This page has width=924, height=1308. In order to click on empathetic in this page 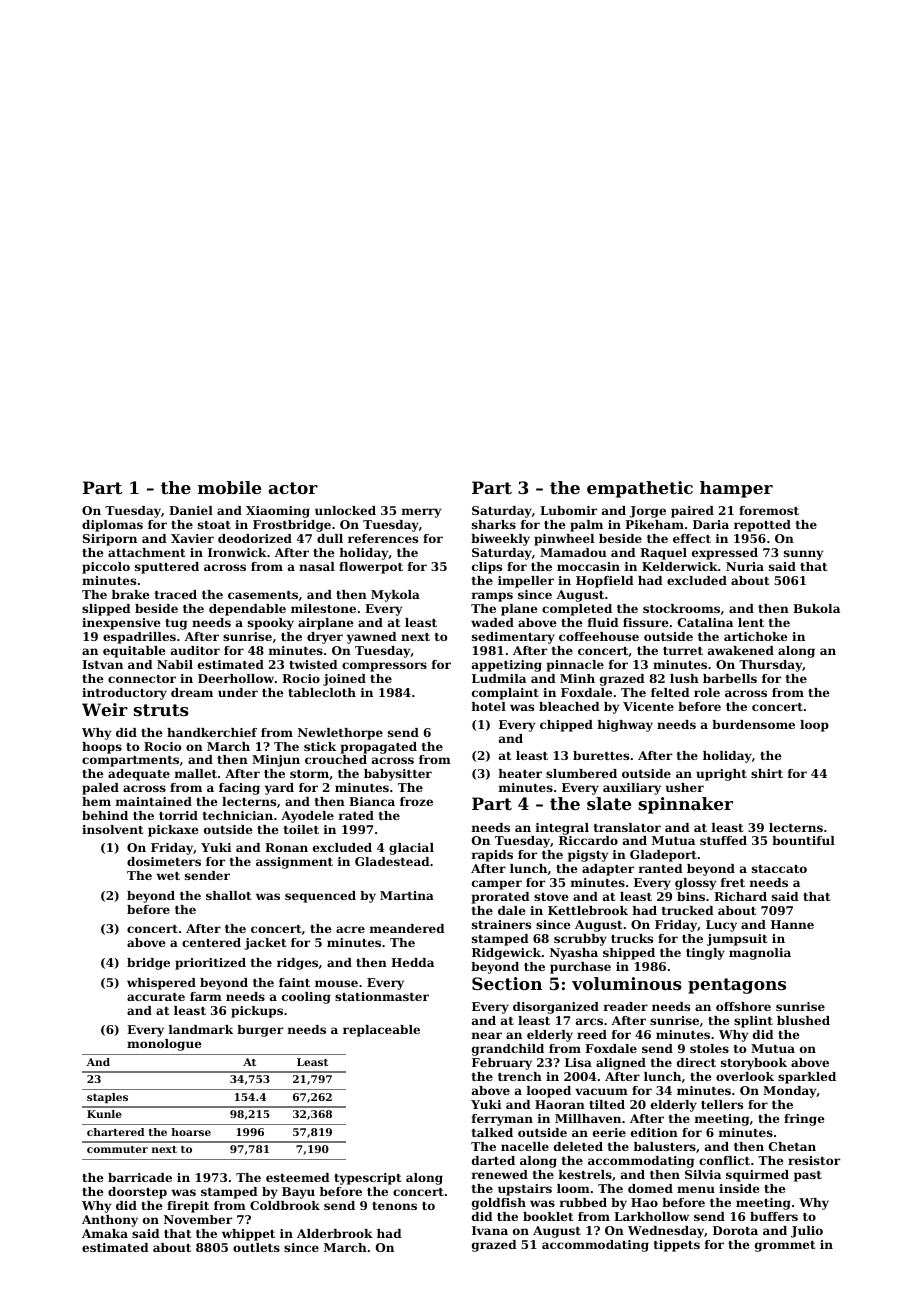, I will do `click(640, 489)`.
